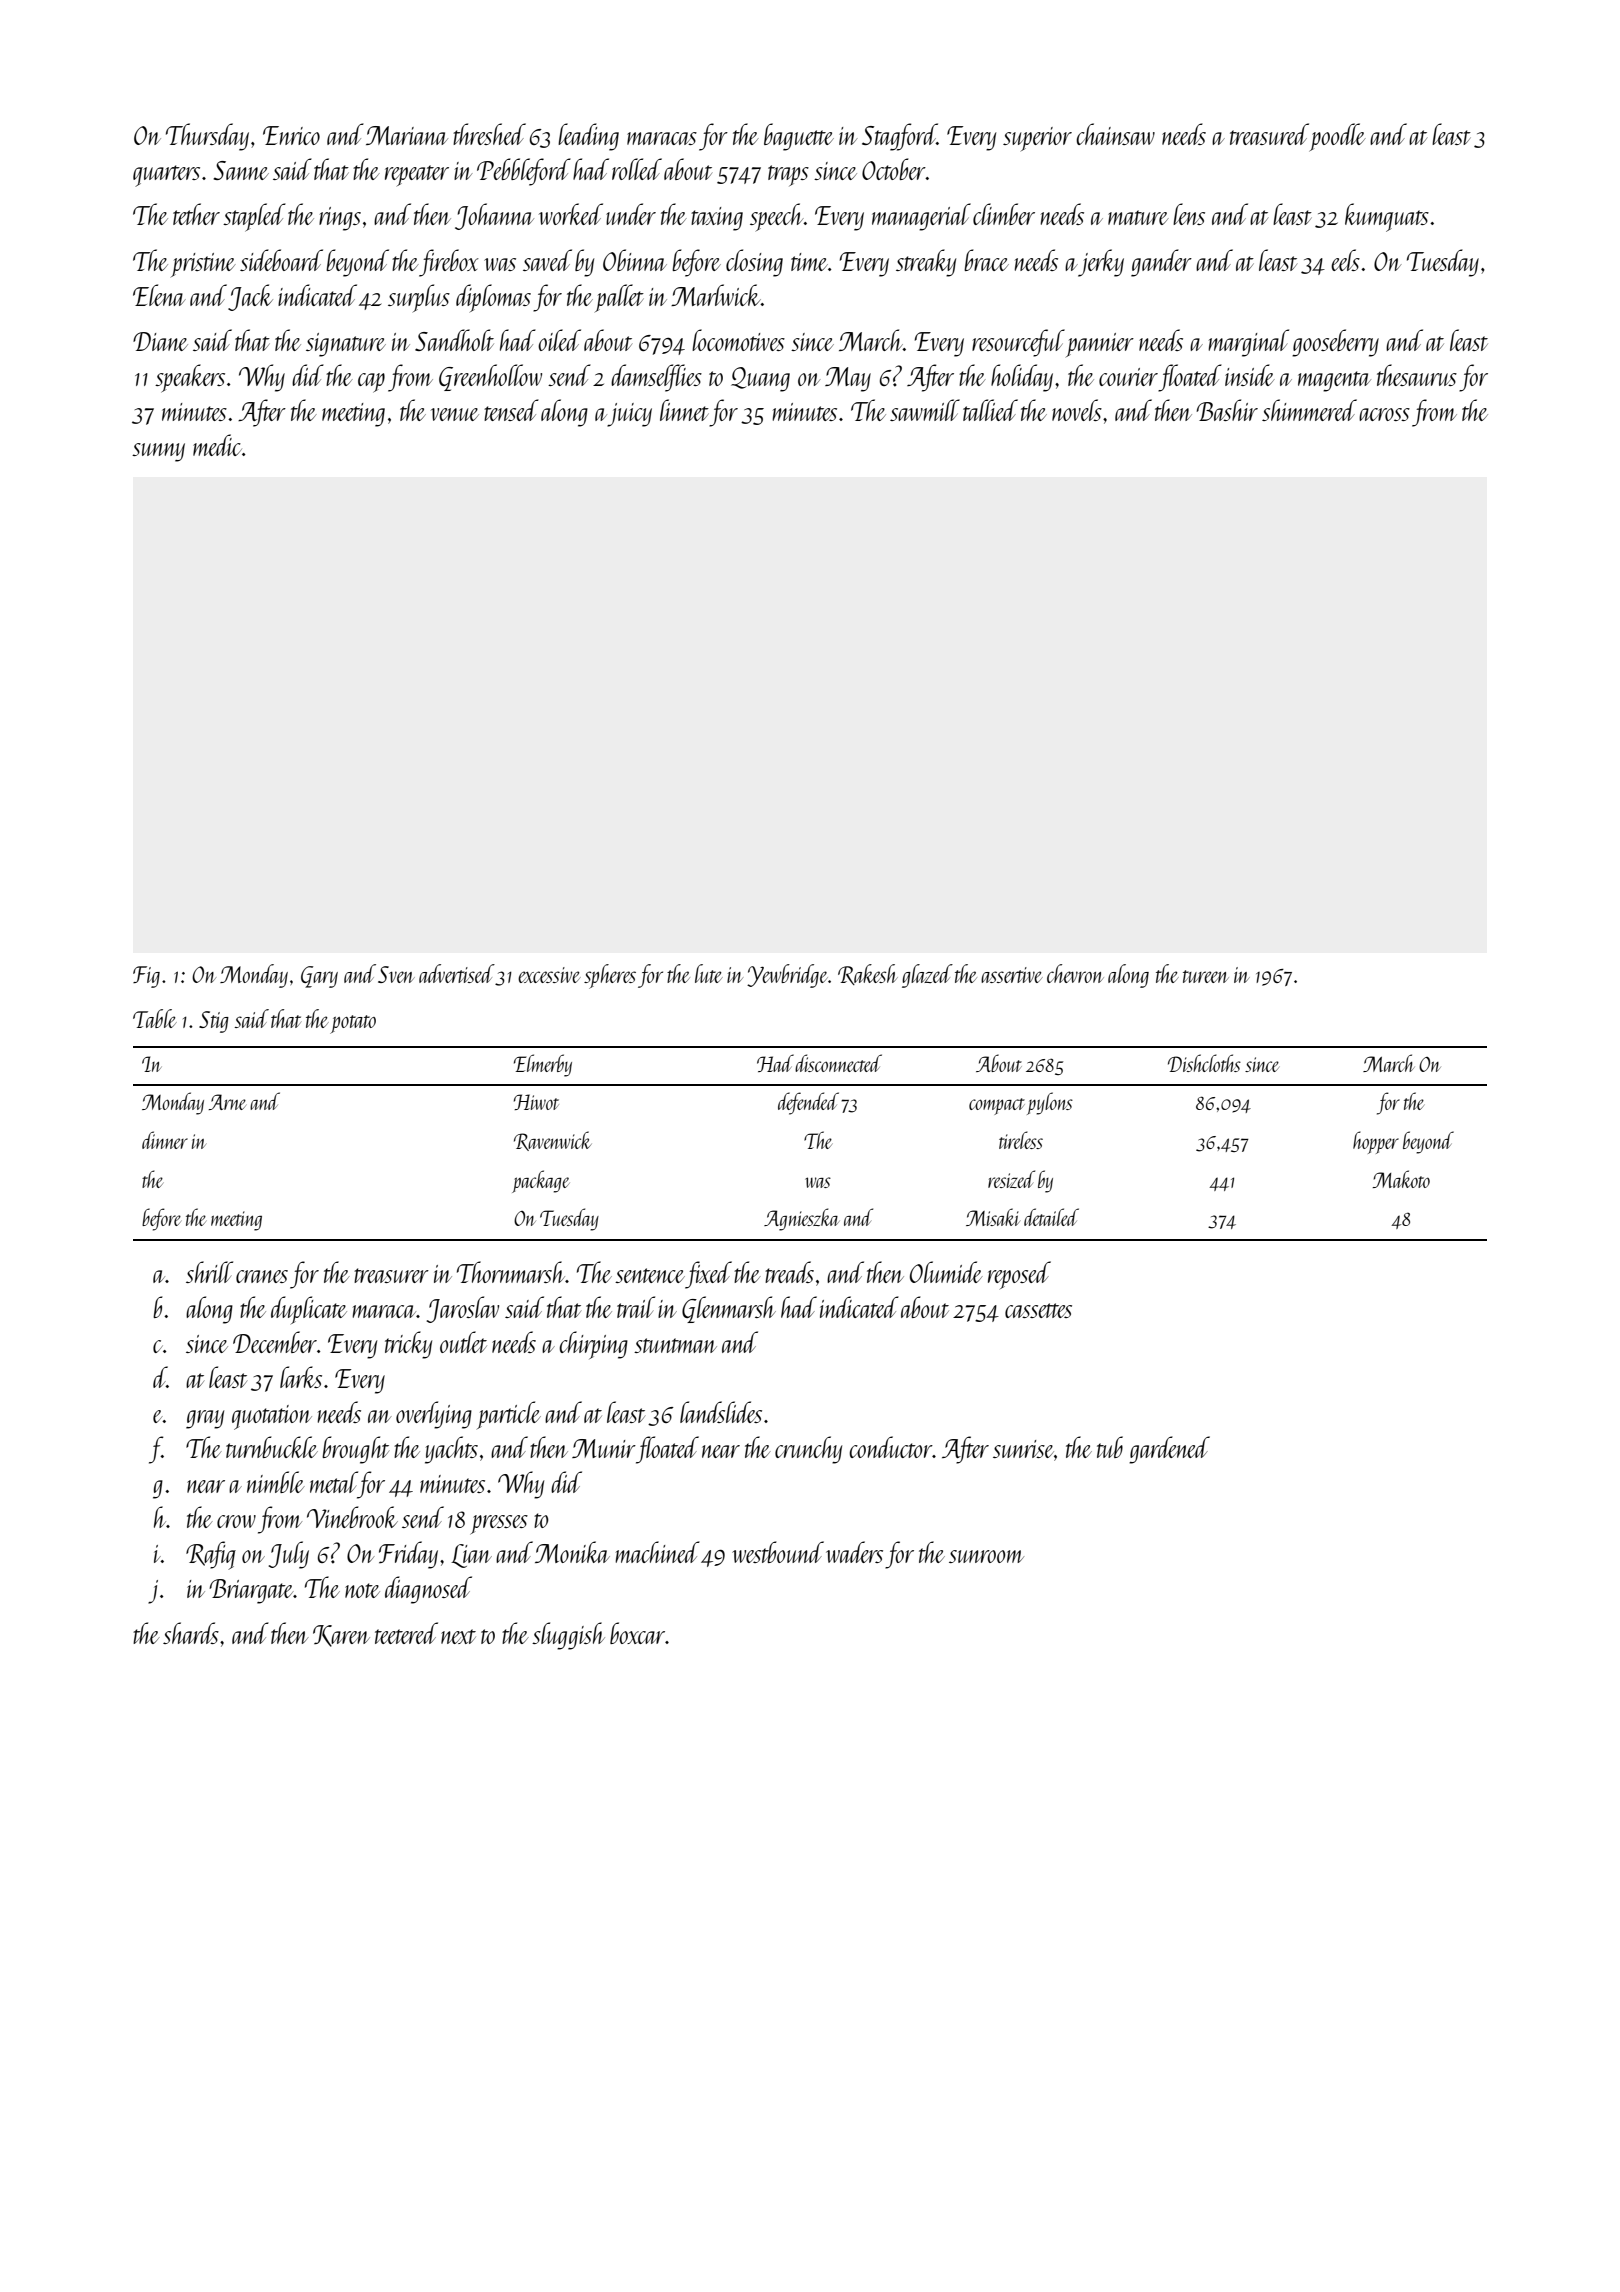 The image size is (1620, 2292). What do you see at coordinates (166, 176) in the document?
I see `quarters` at bounding box center [166, 176].
